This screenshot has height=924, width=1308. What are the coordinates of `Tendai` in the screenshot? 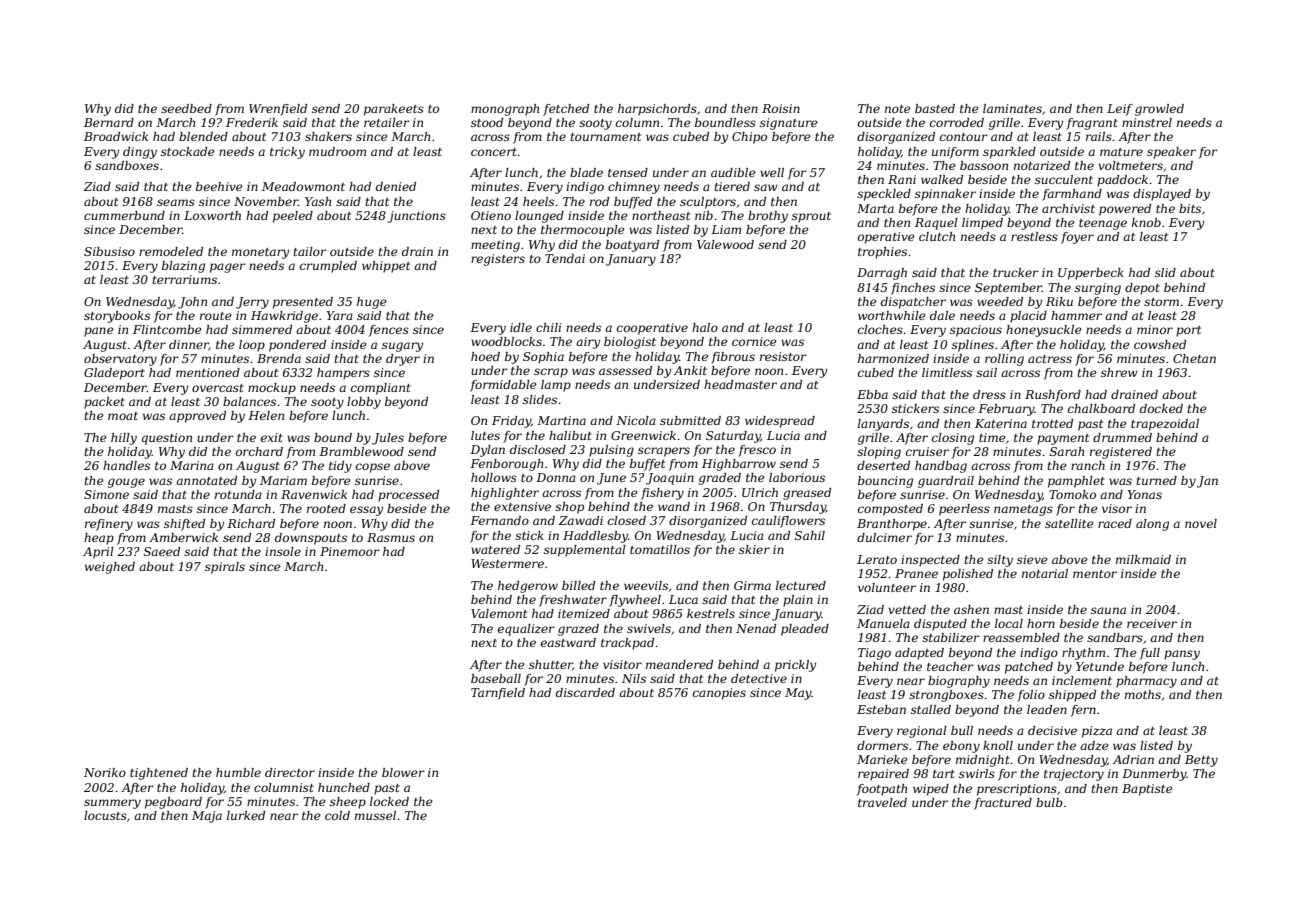 It's located at (565, 258).
